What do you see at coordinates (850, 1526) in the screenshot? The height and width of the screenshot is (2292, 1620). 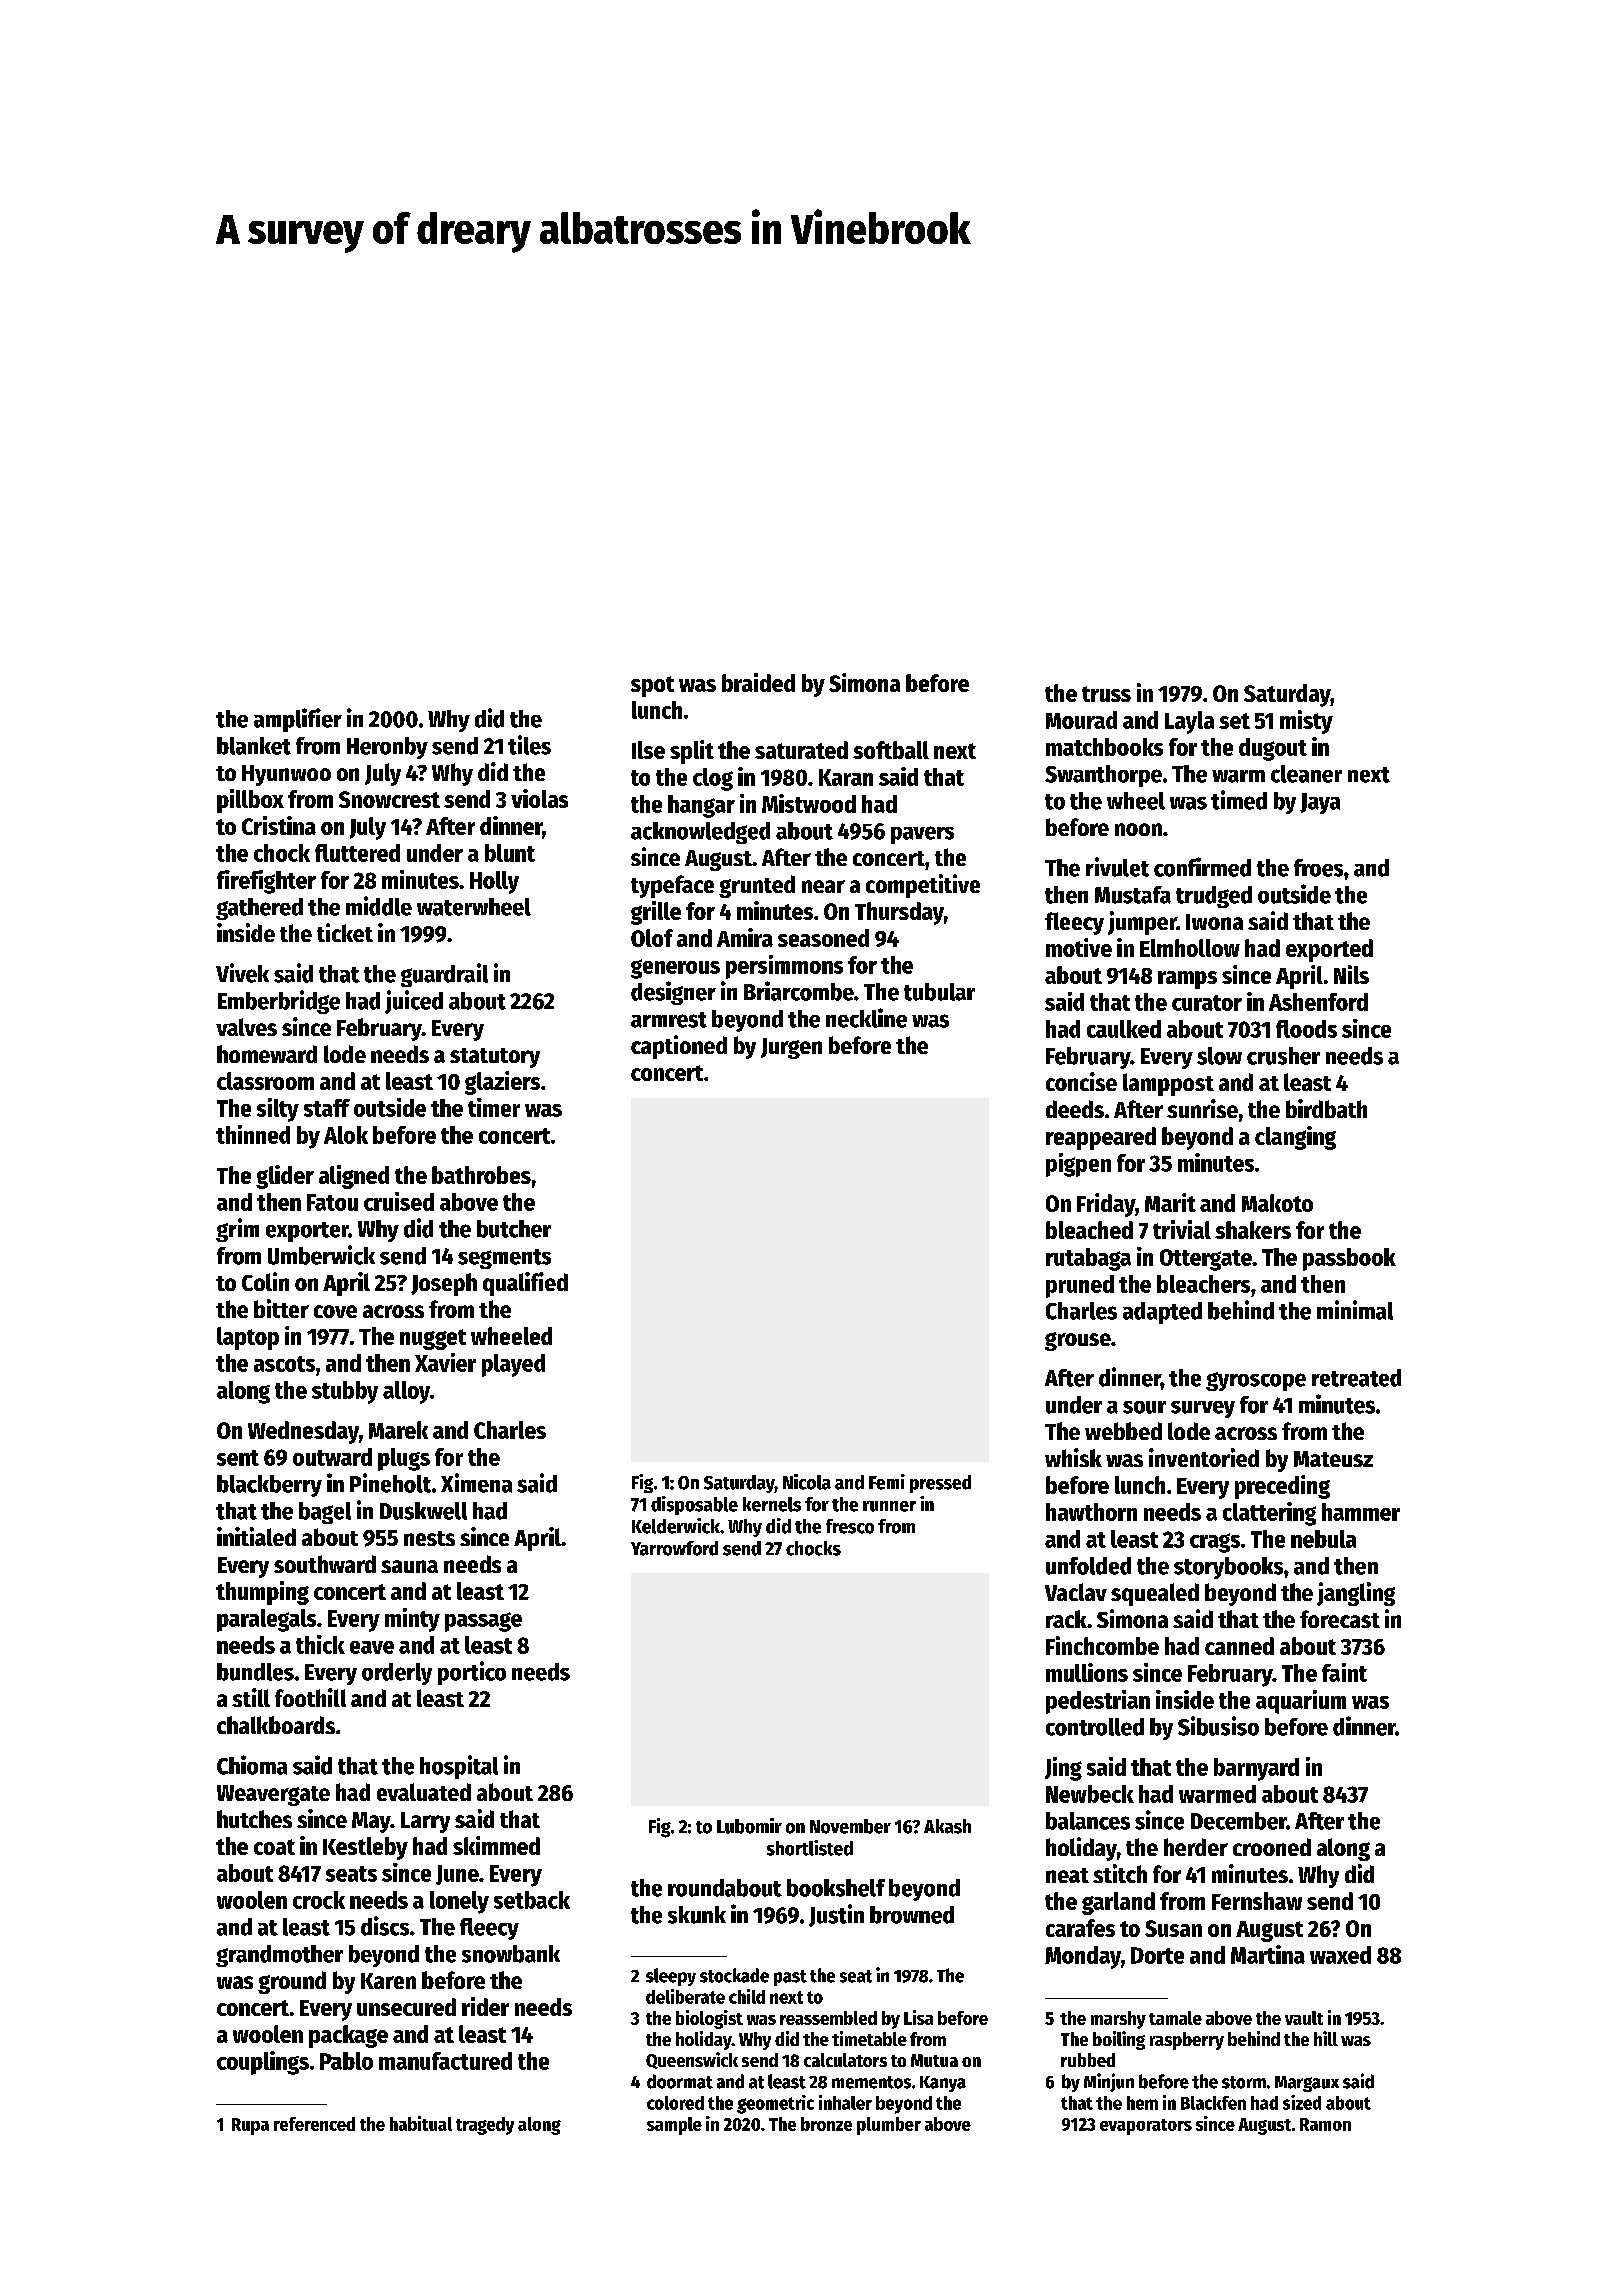 I see `fresco` at bounding box center [850, 1526].
